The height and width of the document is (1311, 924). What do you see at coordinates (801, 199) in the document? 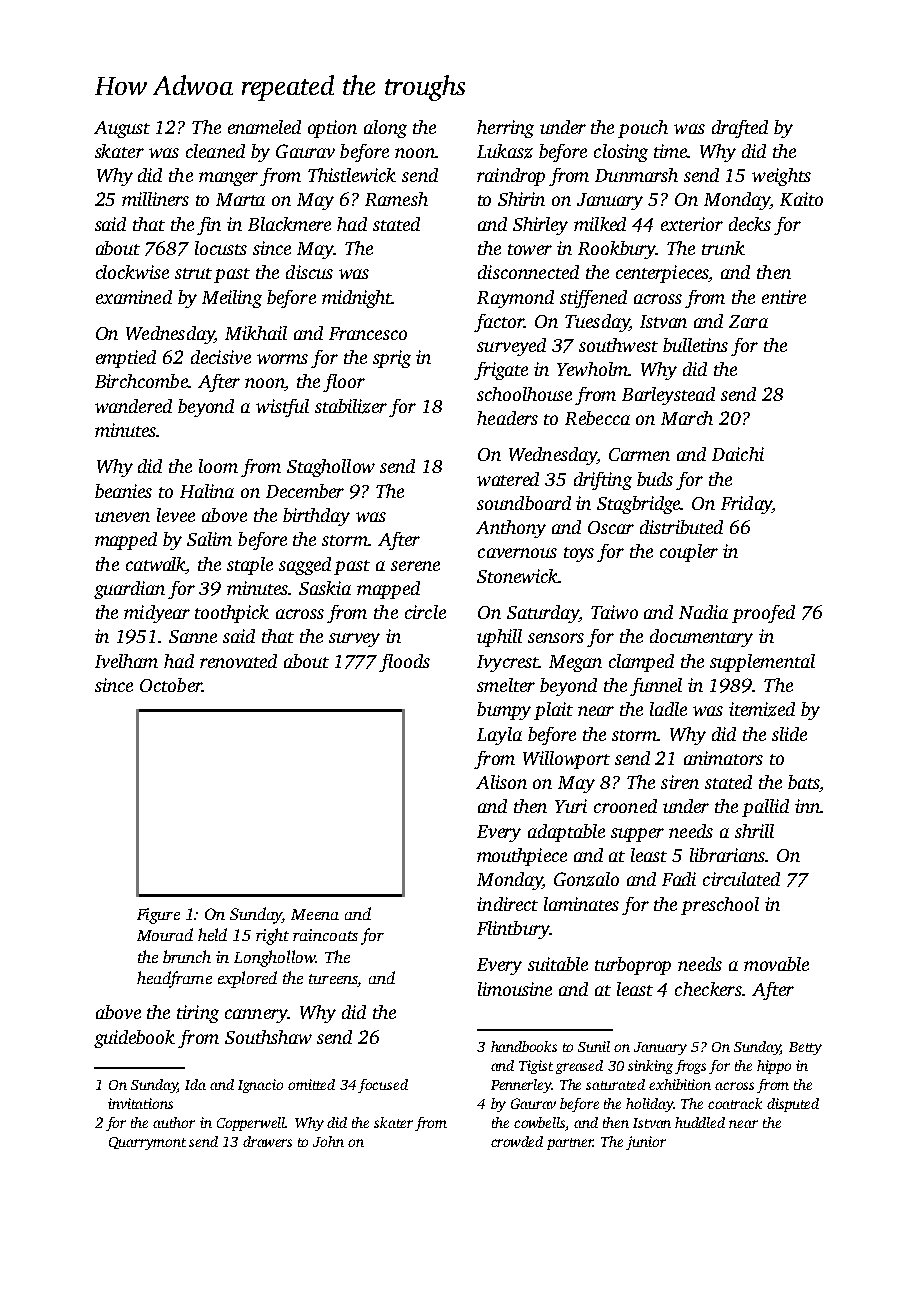
I see `Kaito` at bounding box center [801, 199].
